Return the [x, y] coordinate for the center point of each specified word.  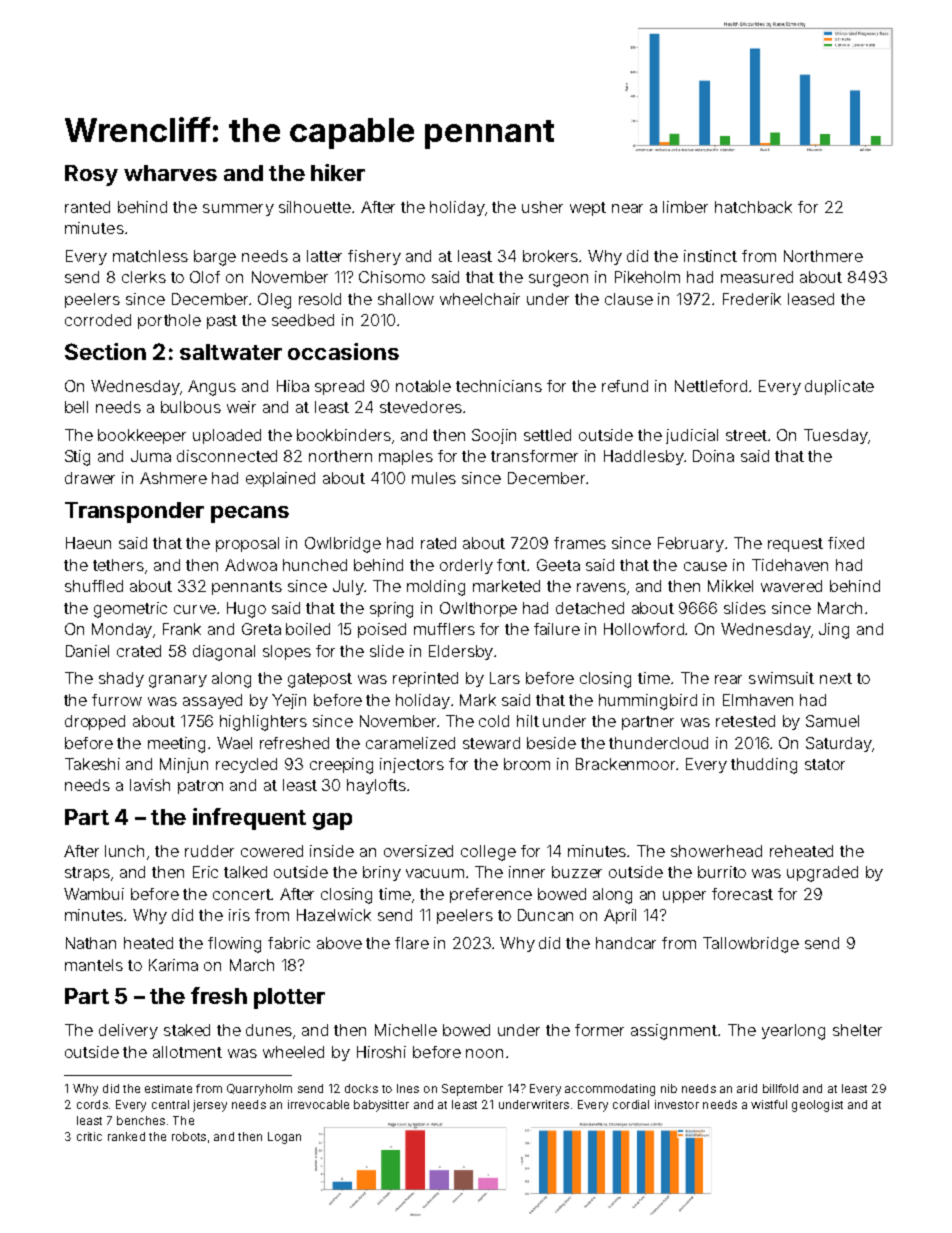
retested [745, 721]
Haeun [88, 543]
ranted [87, 207]
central [170, 1104]
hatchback [753, 207]
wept [588, 209]
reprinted [425, 679]
